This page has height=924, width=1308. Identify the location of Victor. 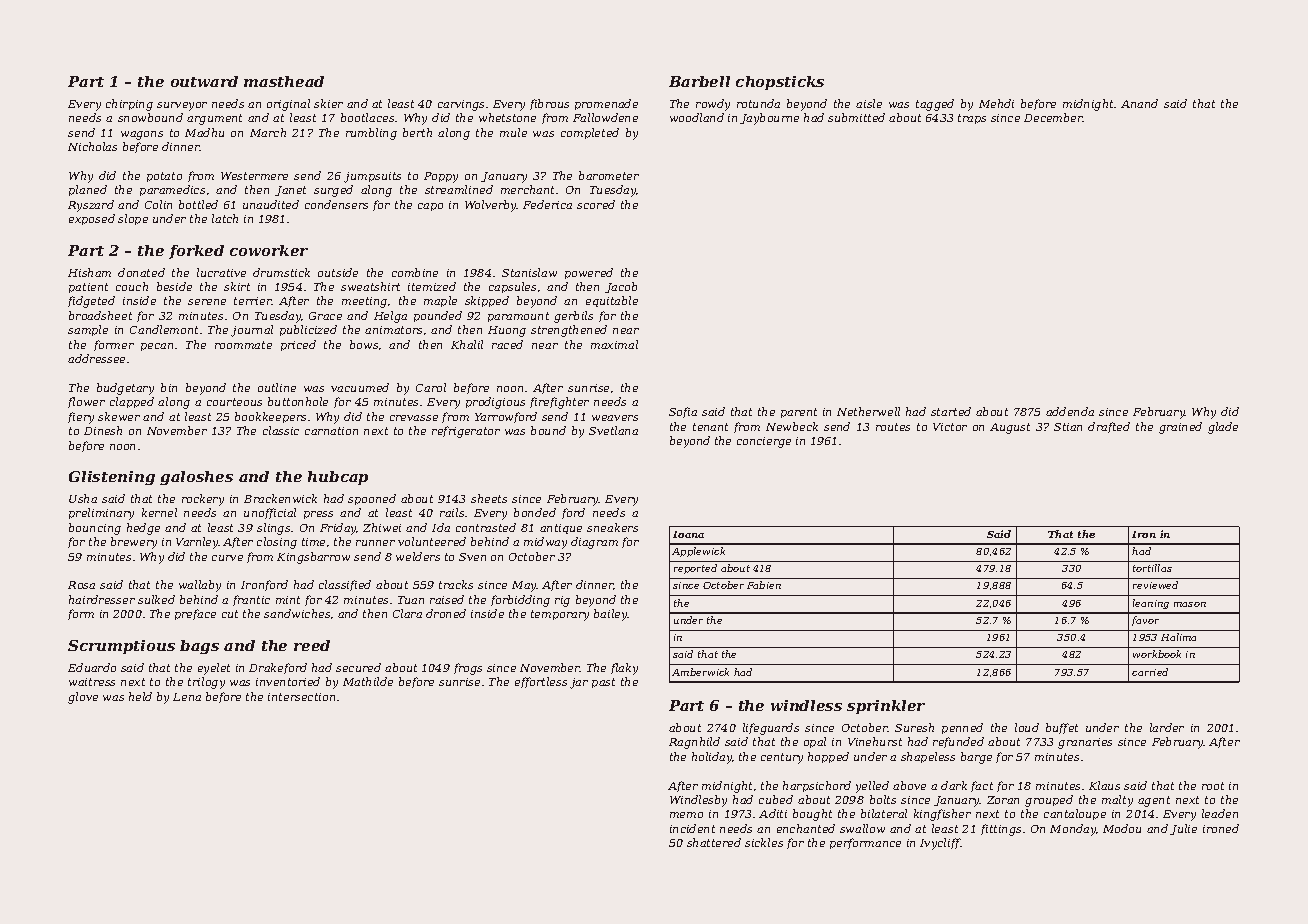
(950, 427).
